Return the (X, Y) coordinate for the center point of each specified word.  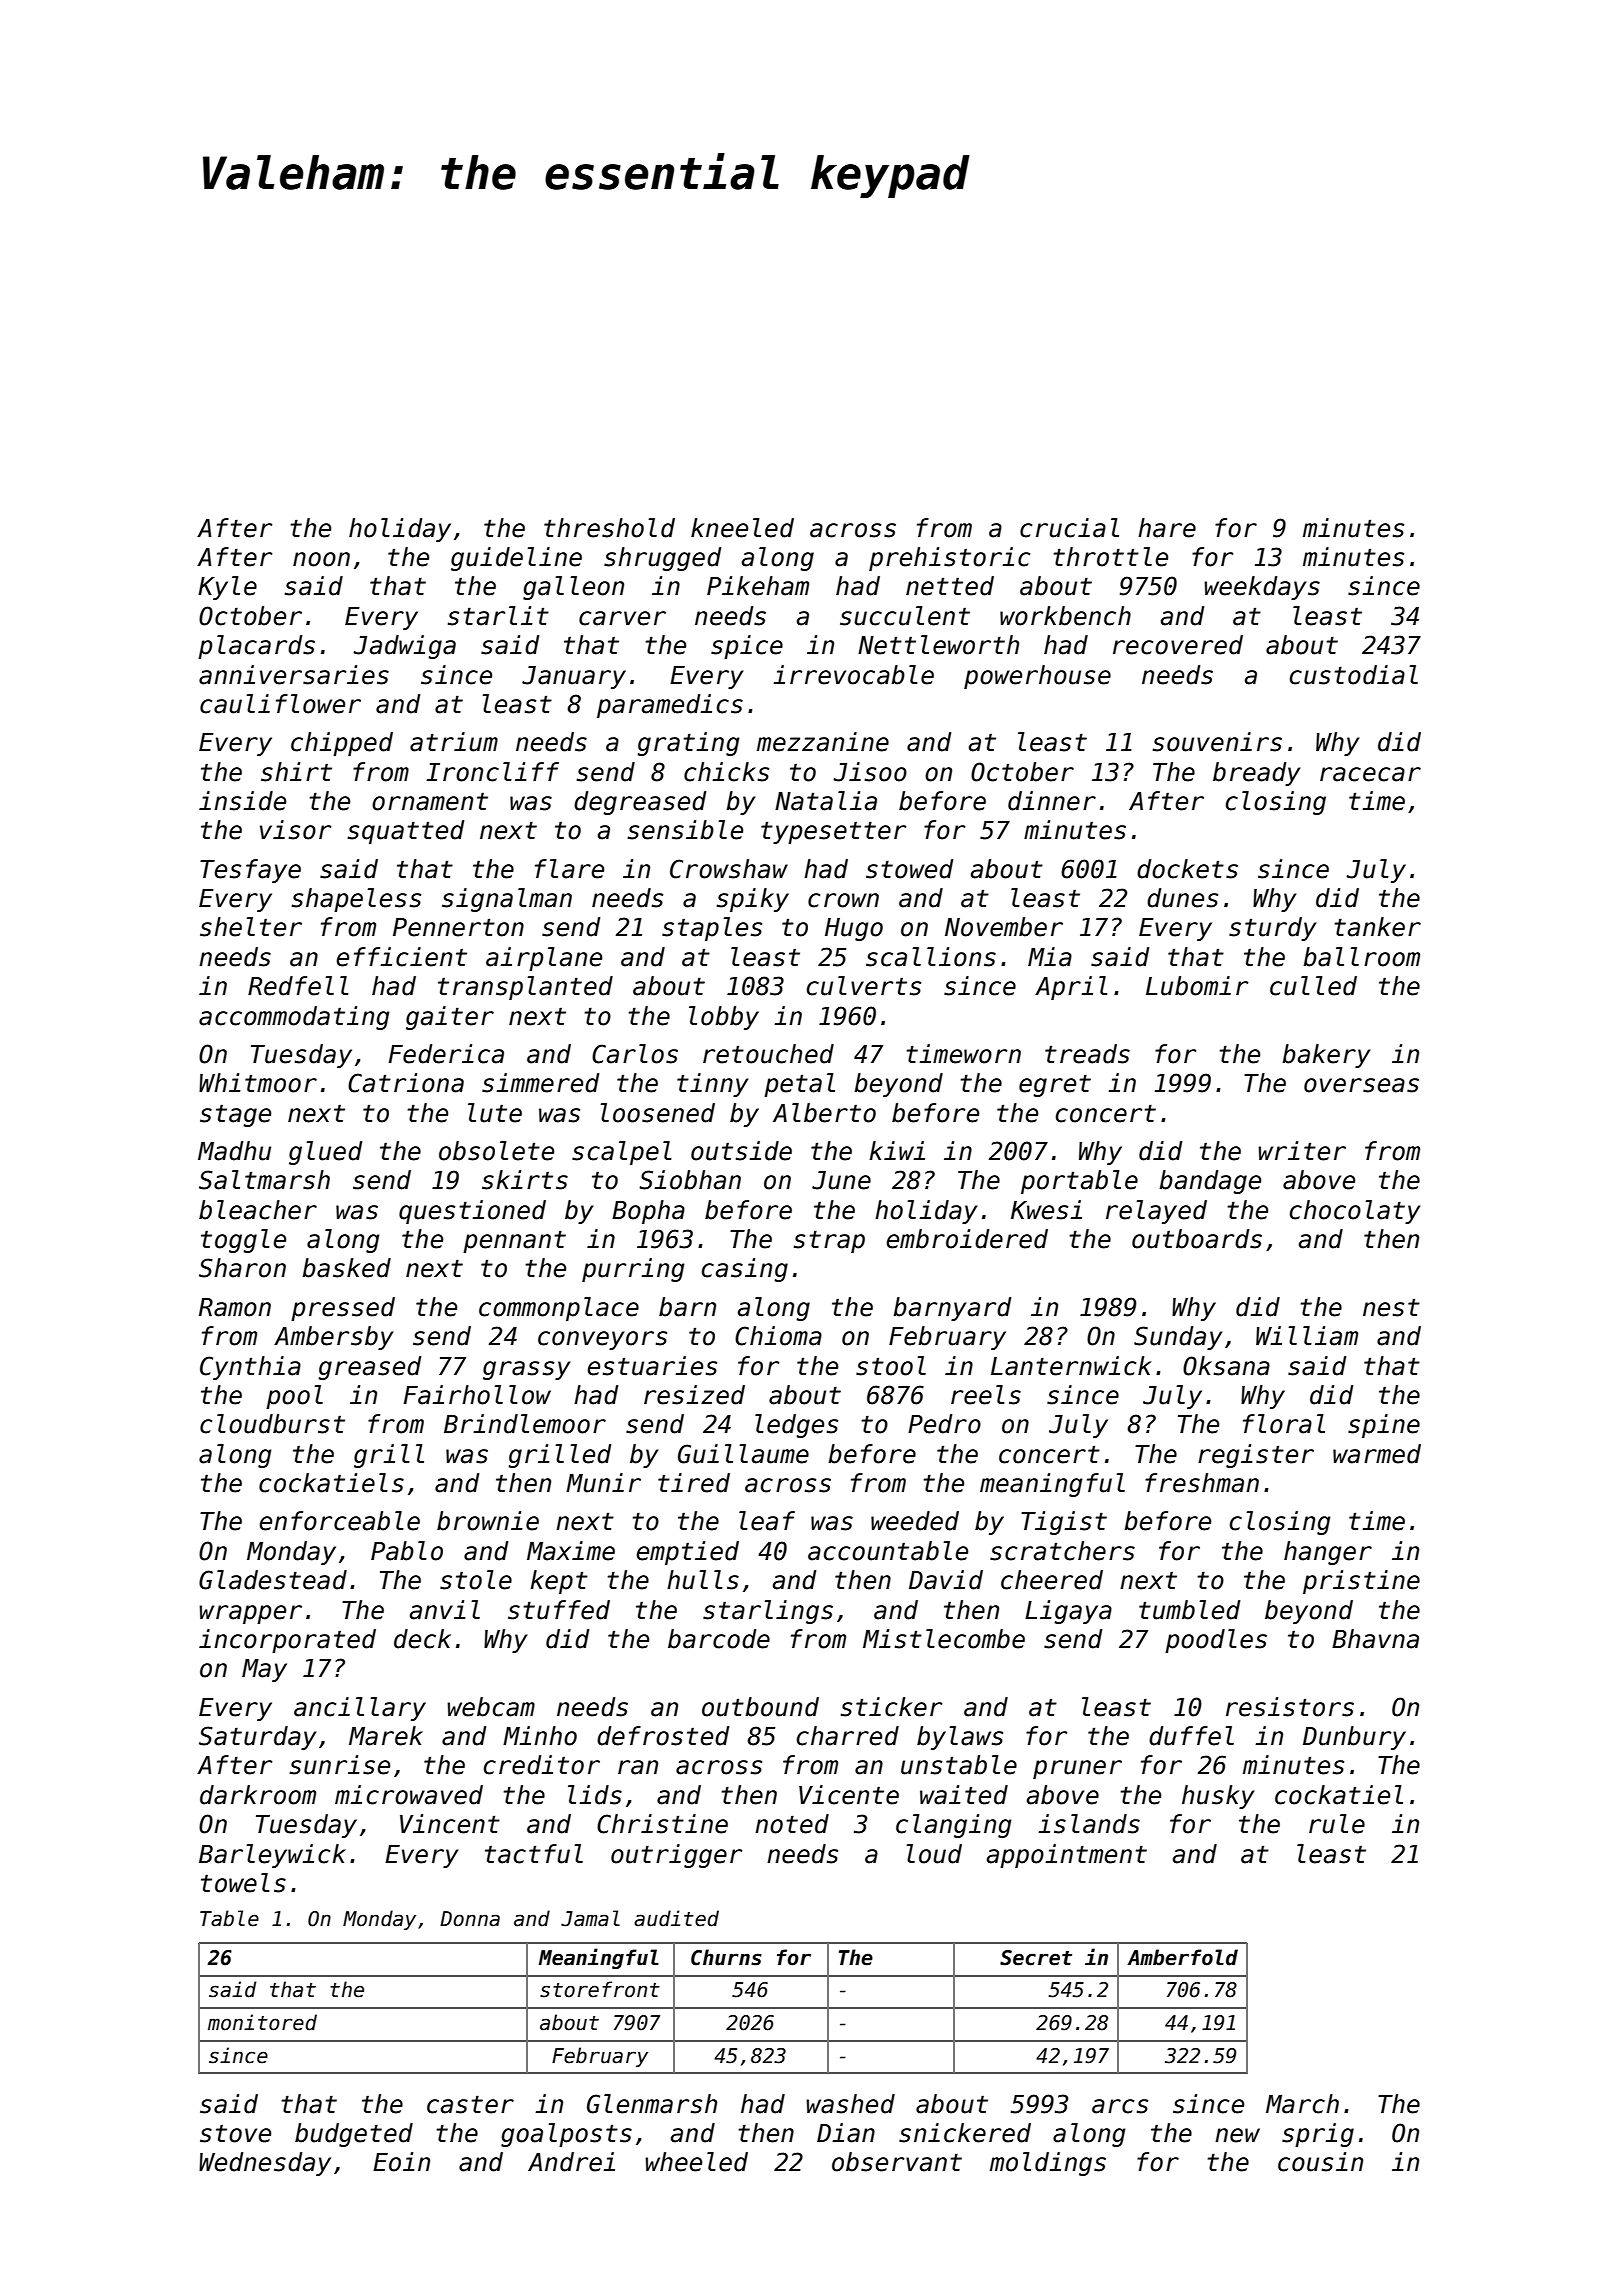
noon (321, 559)
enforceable (340, 1521)
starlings (768, 1612)
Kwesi (1046, 1210)
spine (1384, 1426)
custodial (1354, 675)
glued (325, 1153)
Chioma (778, 1336)
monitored (262, 2022)
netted (950, 586)
